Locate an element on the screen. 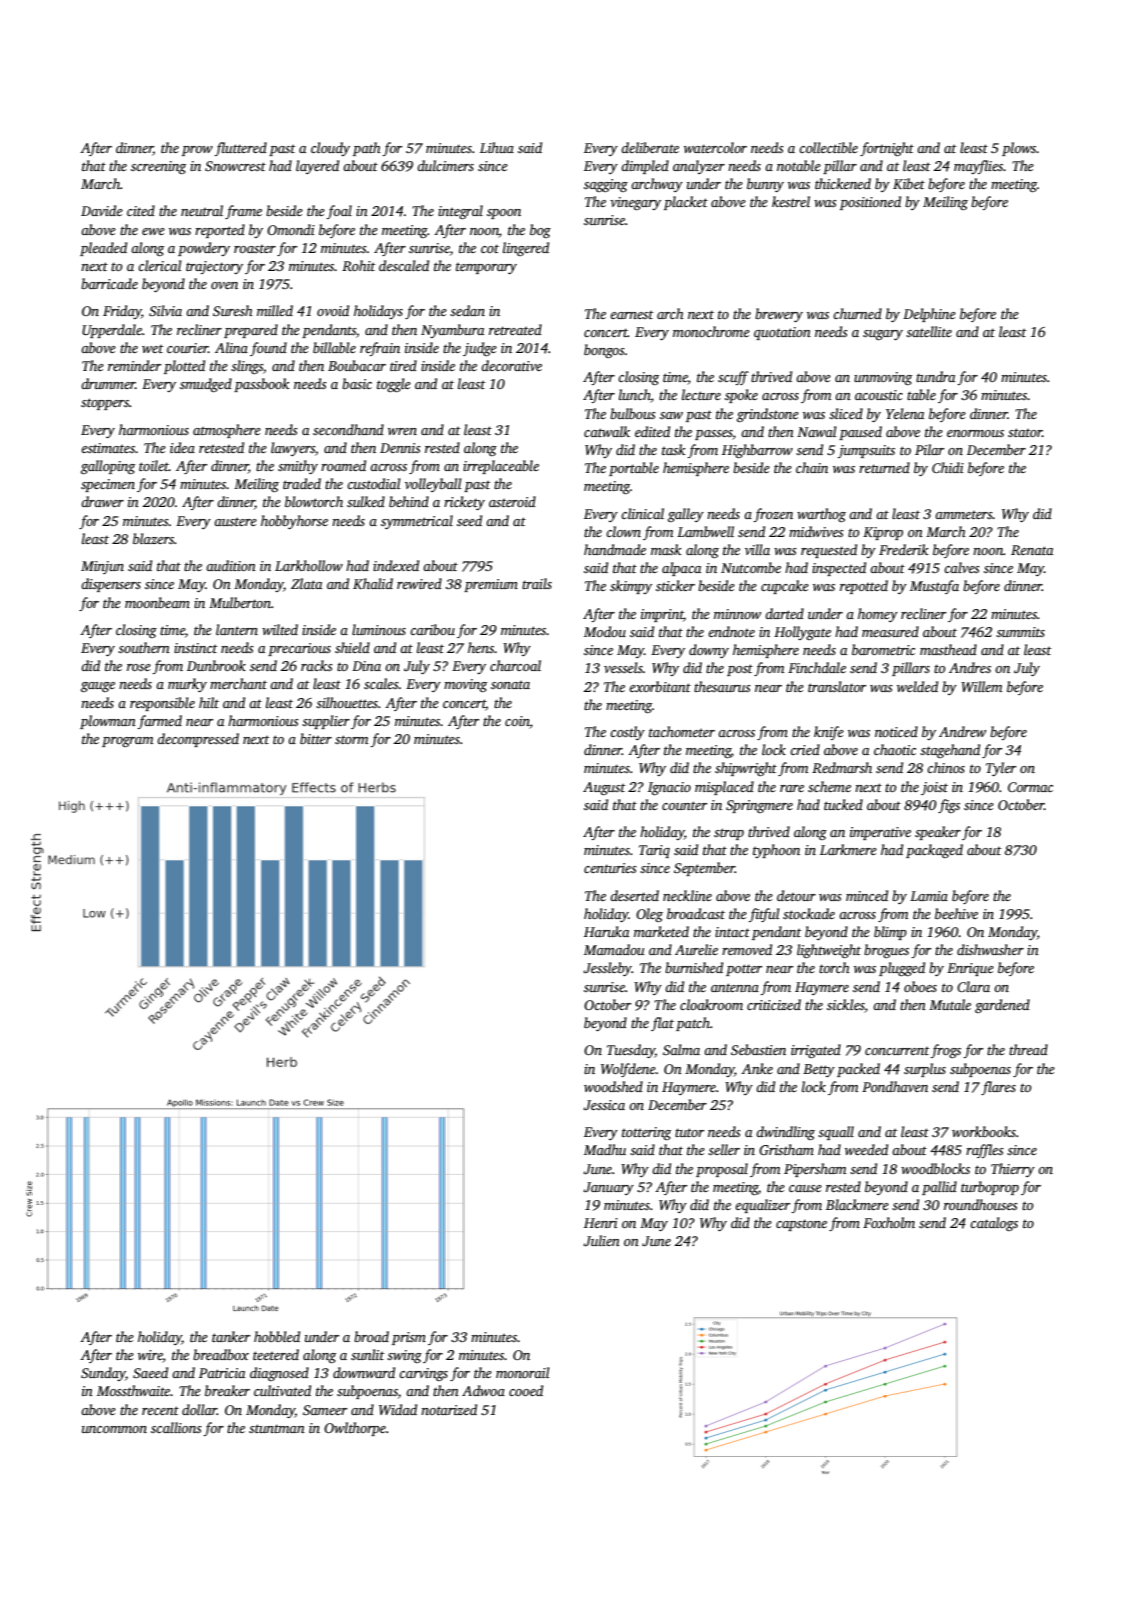 Image resolution: width=1137 pixels, height=1608 pixels. deliberate is located at coordinates (650, 147).
